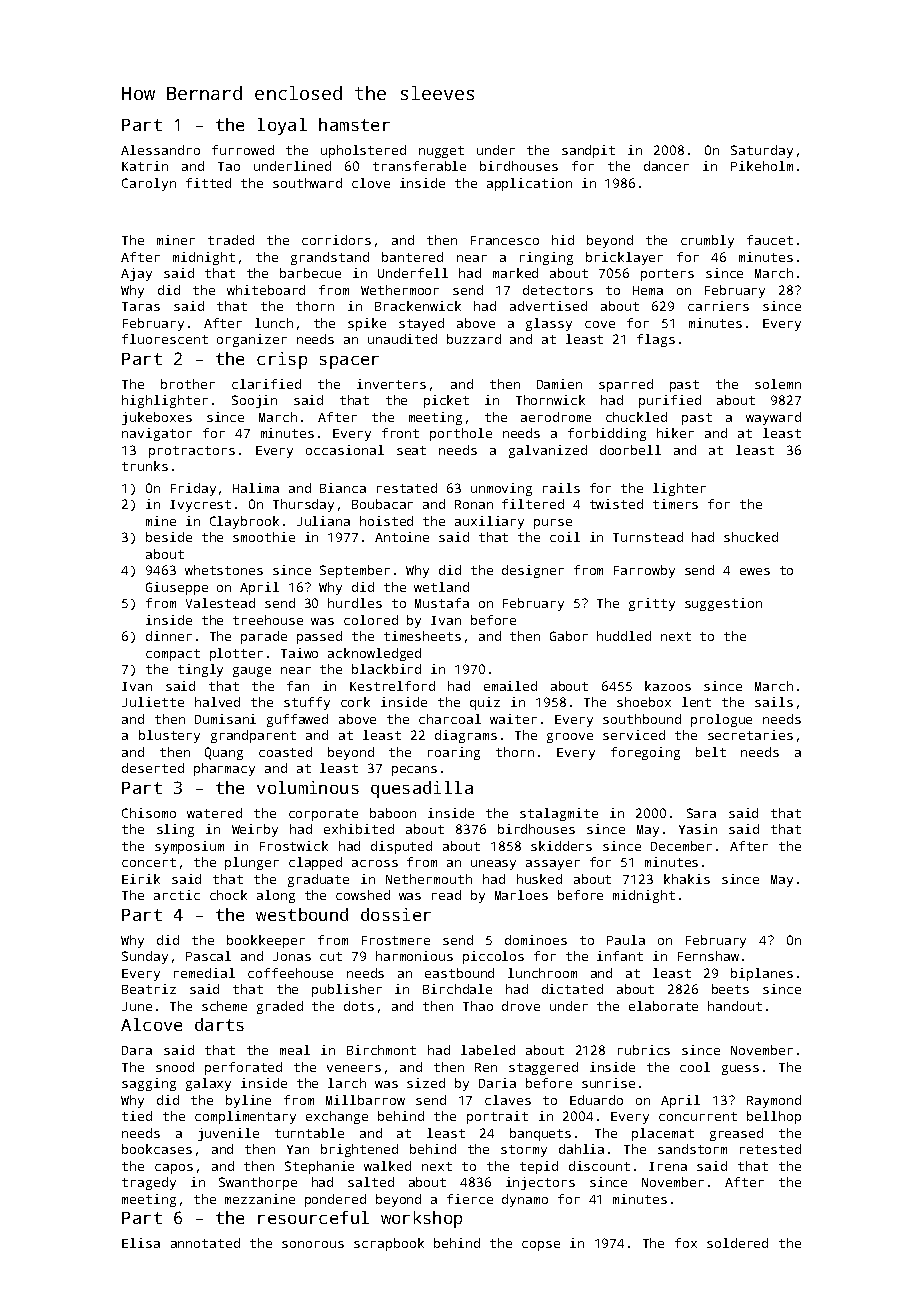 This screenshot has height=1308, width=924. Describe the element at coordinates (208, 956) in the screenshot. I see `Pascal` at that location.
